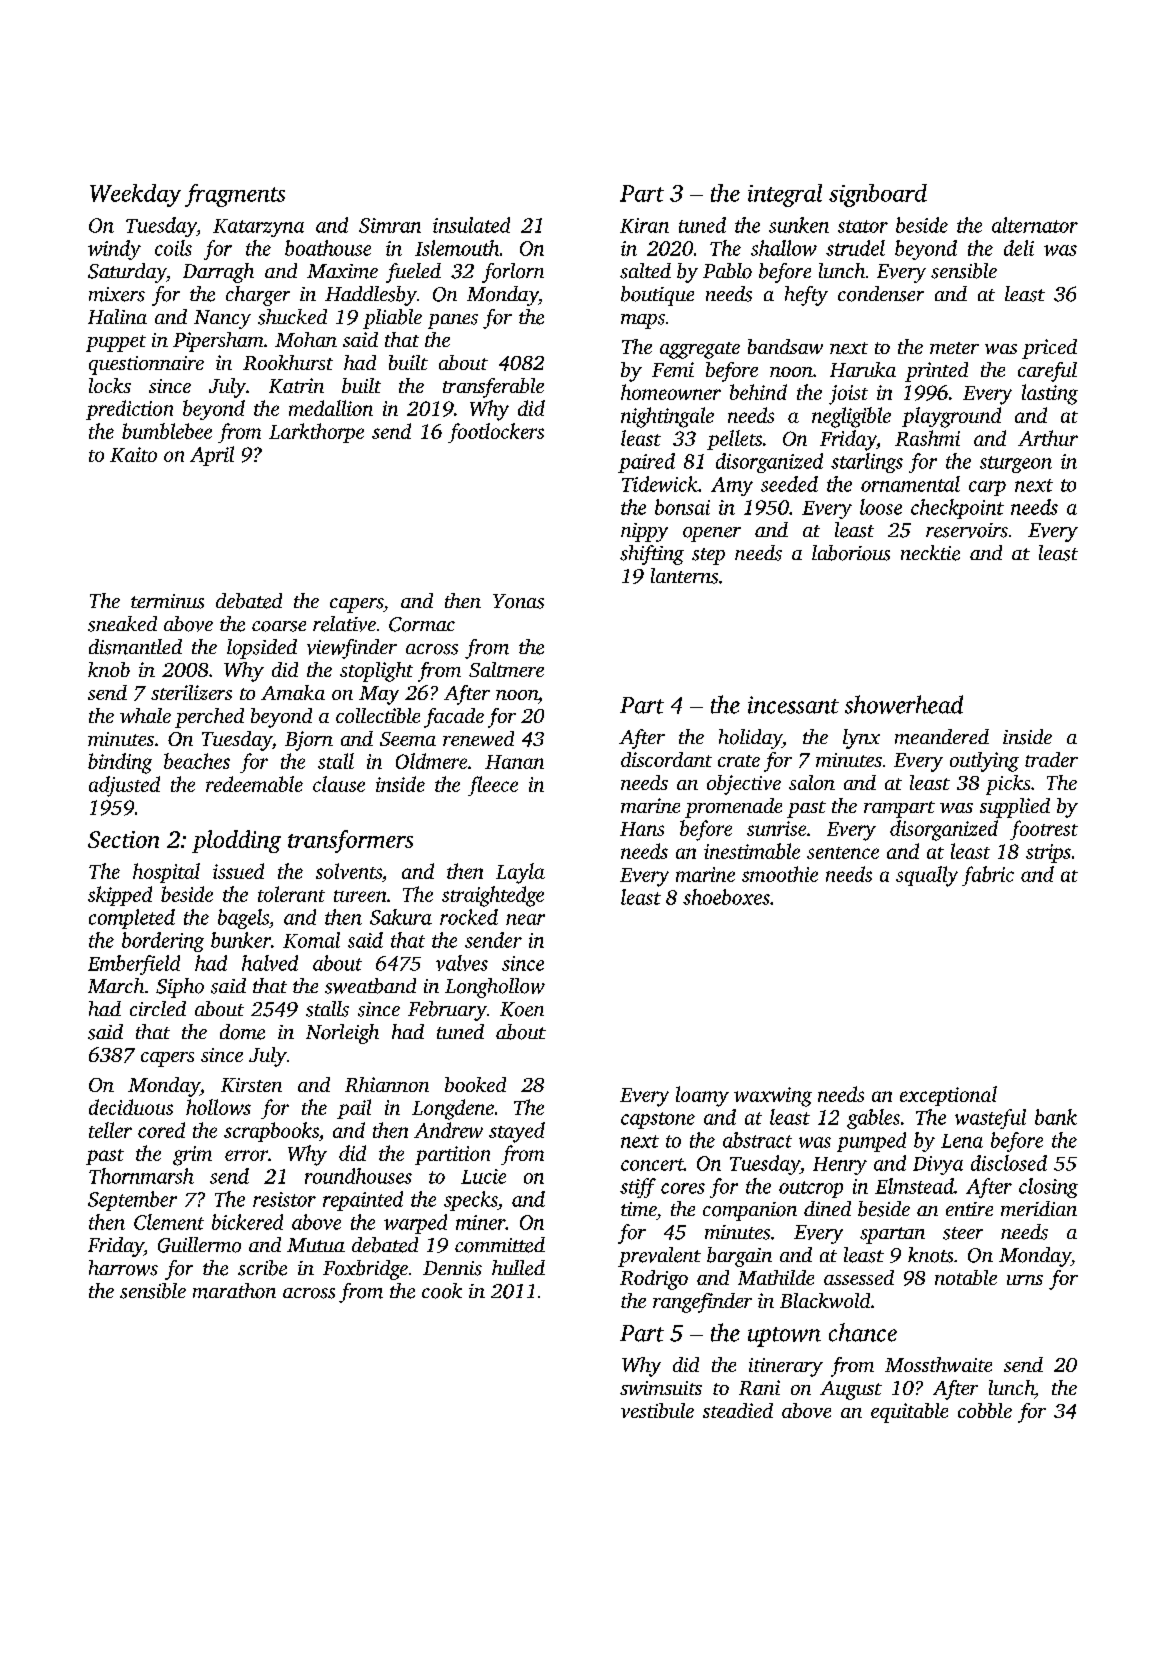 The height and width of the screenshot is (1654, 1165). I want to click on Arthur, so click(1048, 438).
